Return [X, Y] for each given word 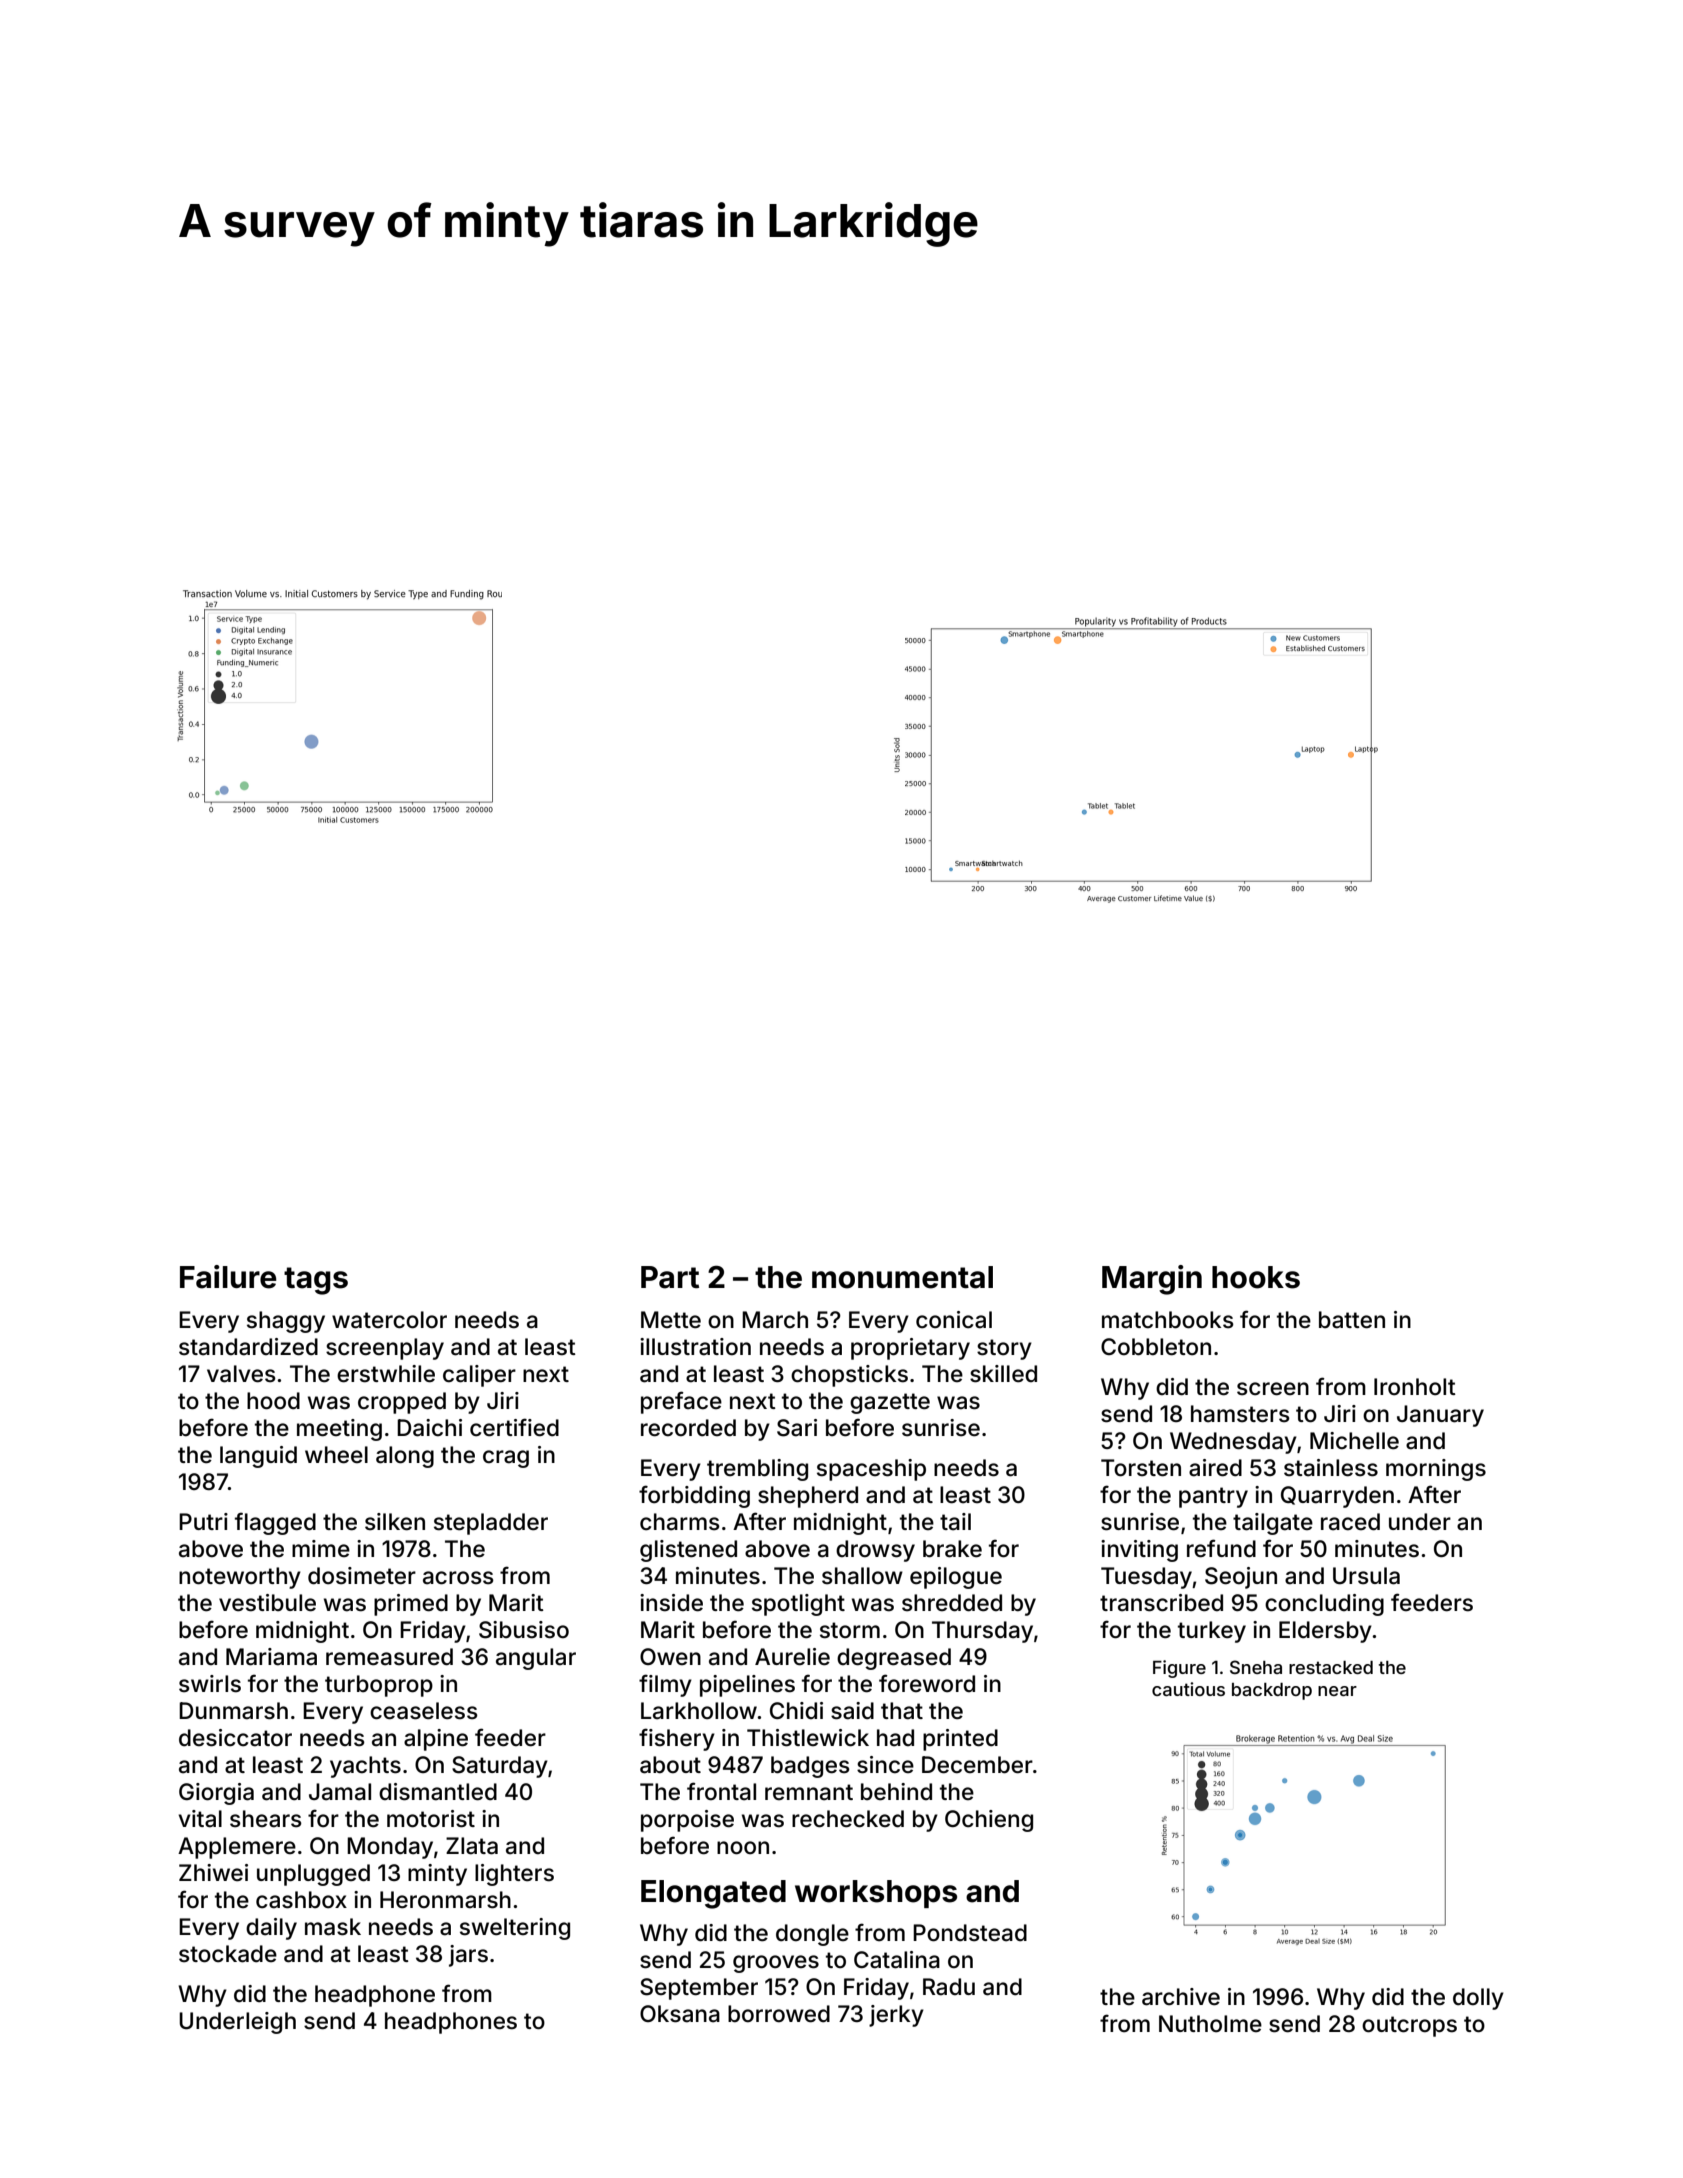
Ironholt [1415, 1387]
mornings [1436, 1470]
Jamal [340, 1792]
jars [468, 1956]
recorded [688, 1428]
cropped [402, 1403]
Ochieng [989, 1821]
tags [316, 1281]
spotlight [798, 1605]
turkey [1212, 1632]
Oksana [680, 2014]
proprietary [910, 1349]
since [885, 1765]
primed [411, 1605]
